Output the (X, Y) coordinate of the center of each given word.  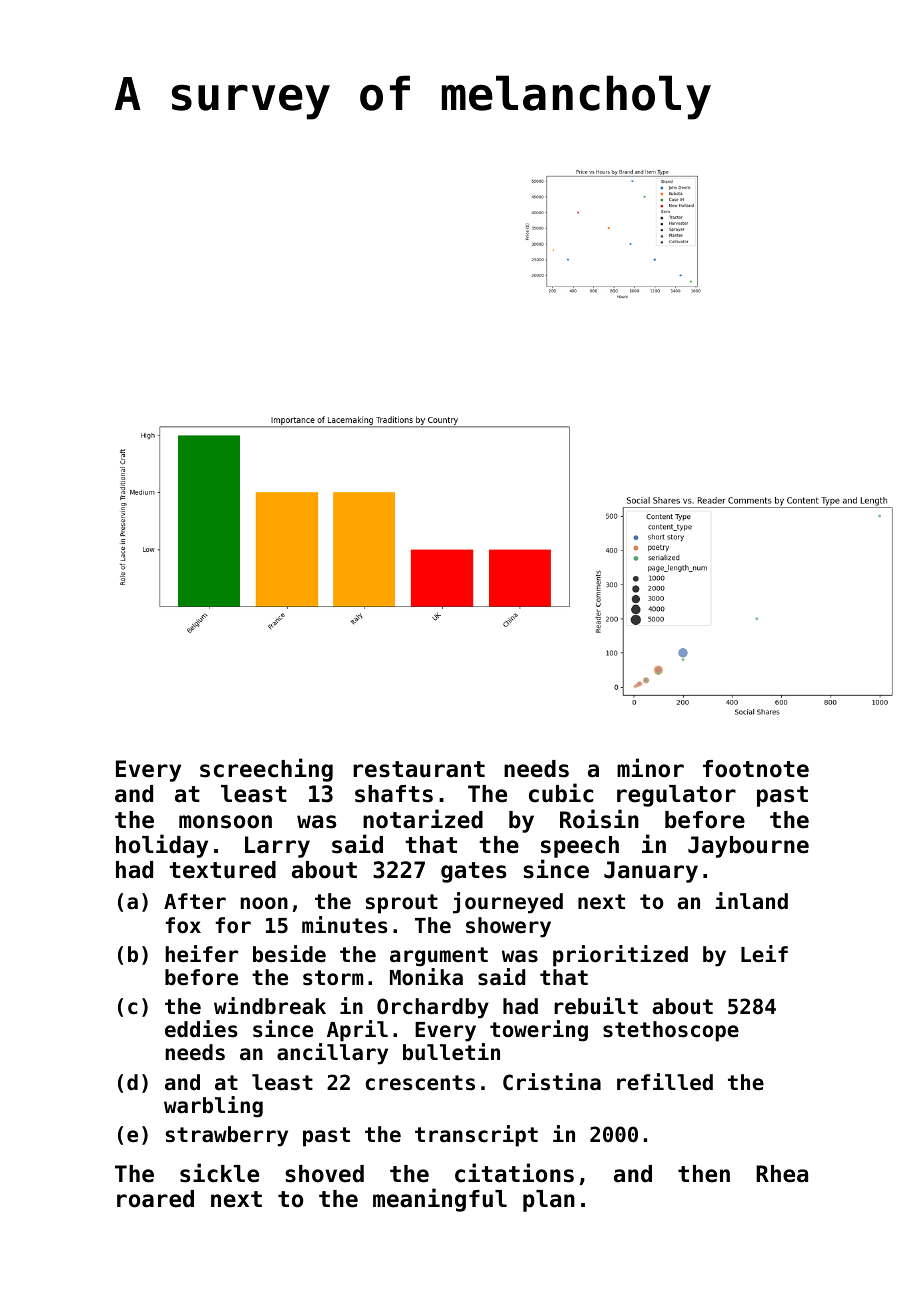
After (195, 901)
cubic (561, 793)
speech (580, 847)
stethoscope (671, 1031)
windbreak (270, 1006)
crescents (420, 1083)
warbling (213, 1107)
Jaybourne (748, 847)
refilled (665, 1082)
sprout (402, 904)
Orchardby (433, 1008)
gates (473, 872)
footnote (756, 769)
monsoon (225, 822)
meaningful (440, 1200)
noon (264, 903)
